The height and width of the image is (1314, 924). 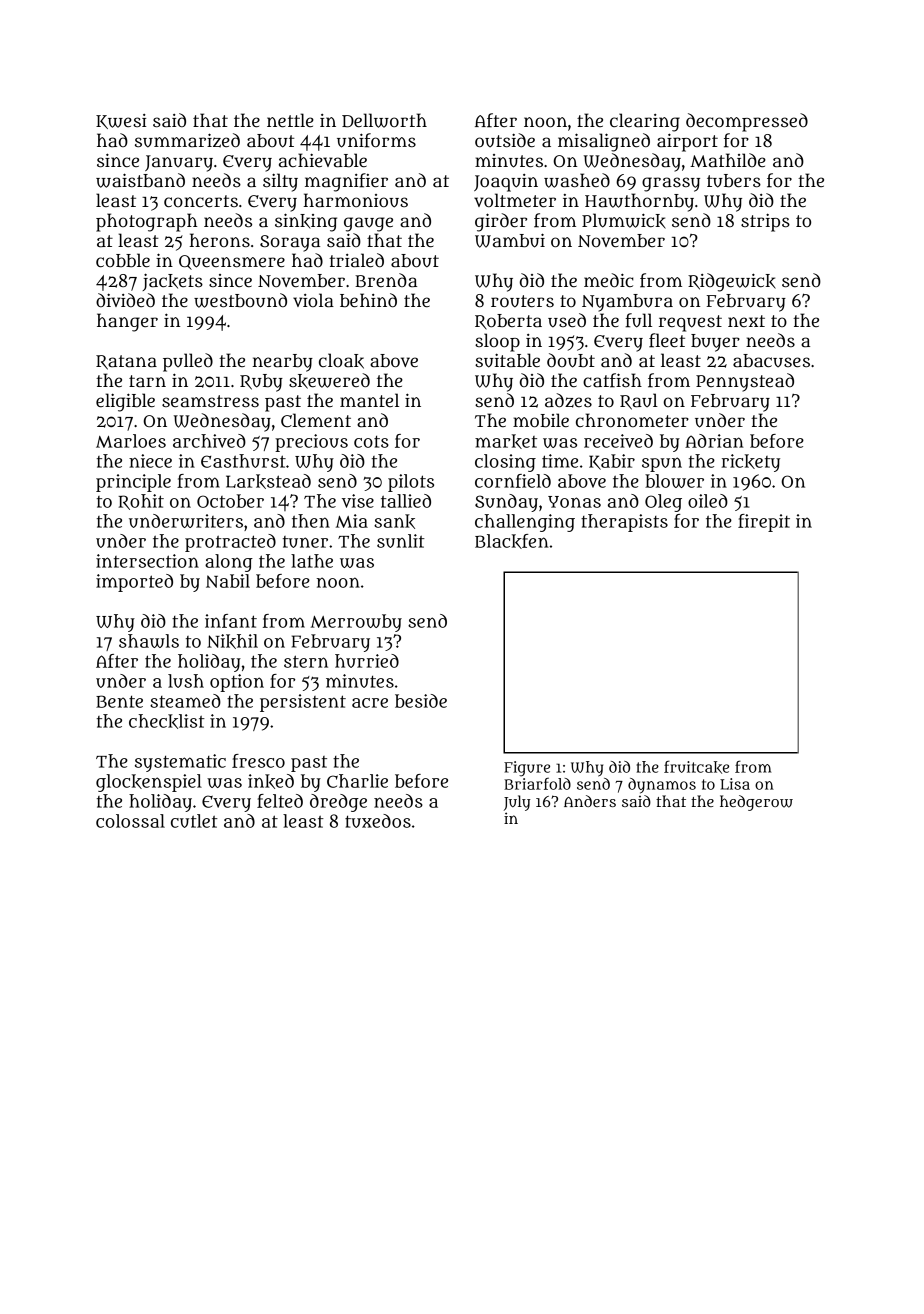 I want to click on clearing, so click(x=645, y=122).
